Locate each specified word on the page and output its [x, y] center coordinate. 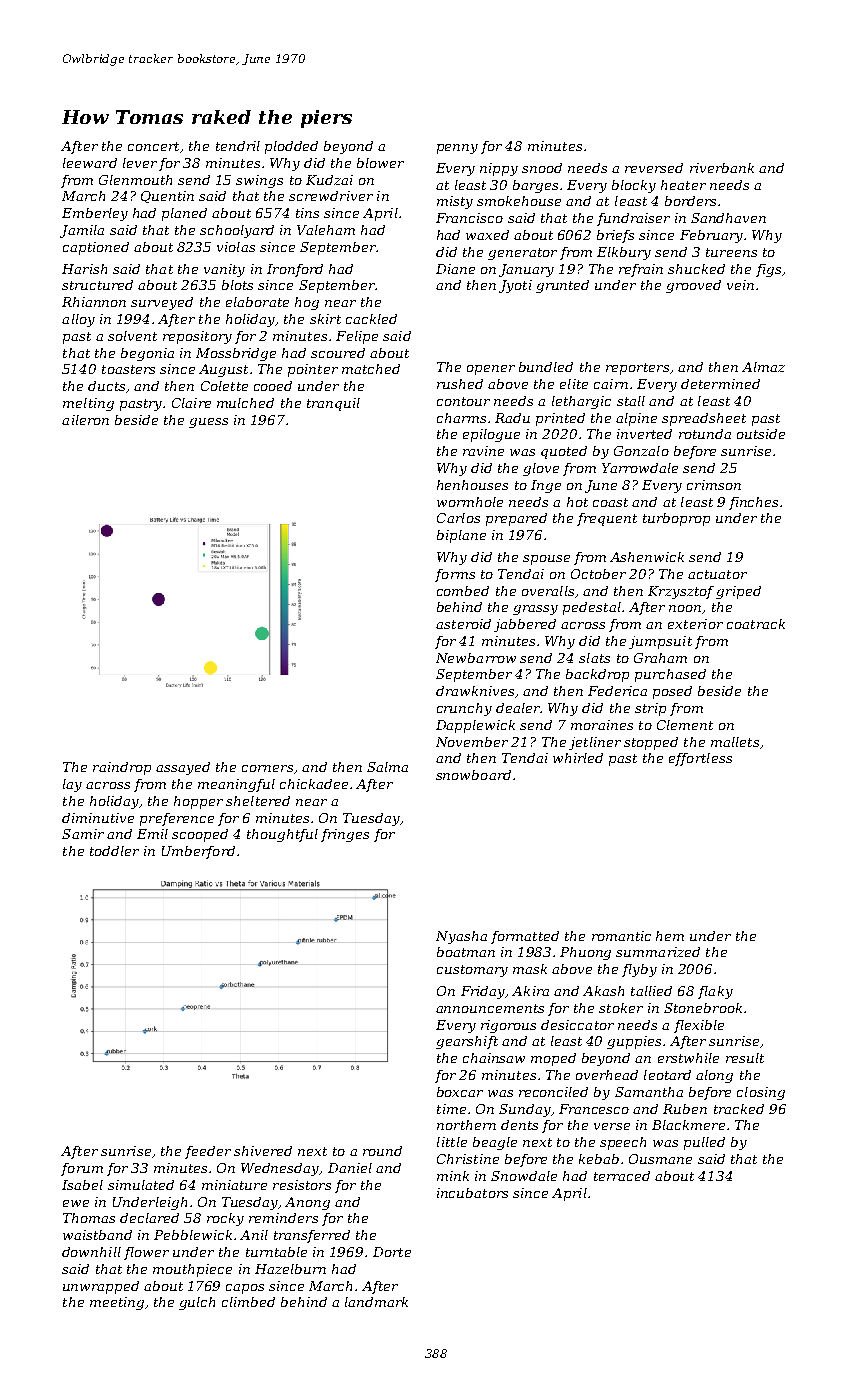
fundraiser [633, 219]
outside [761, 434]
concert [153, 146]
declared [149, 1218]
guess [208, 423]
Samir [83, 834]
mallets [735, 742]
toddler [114, 851]
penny [457, 149]
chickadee [314, 784]
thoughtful [282, 835]
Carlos [458, 518]
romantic [621, 936]
